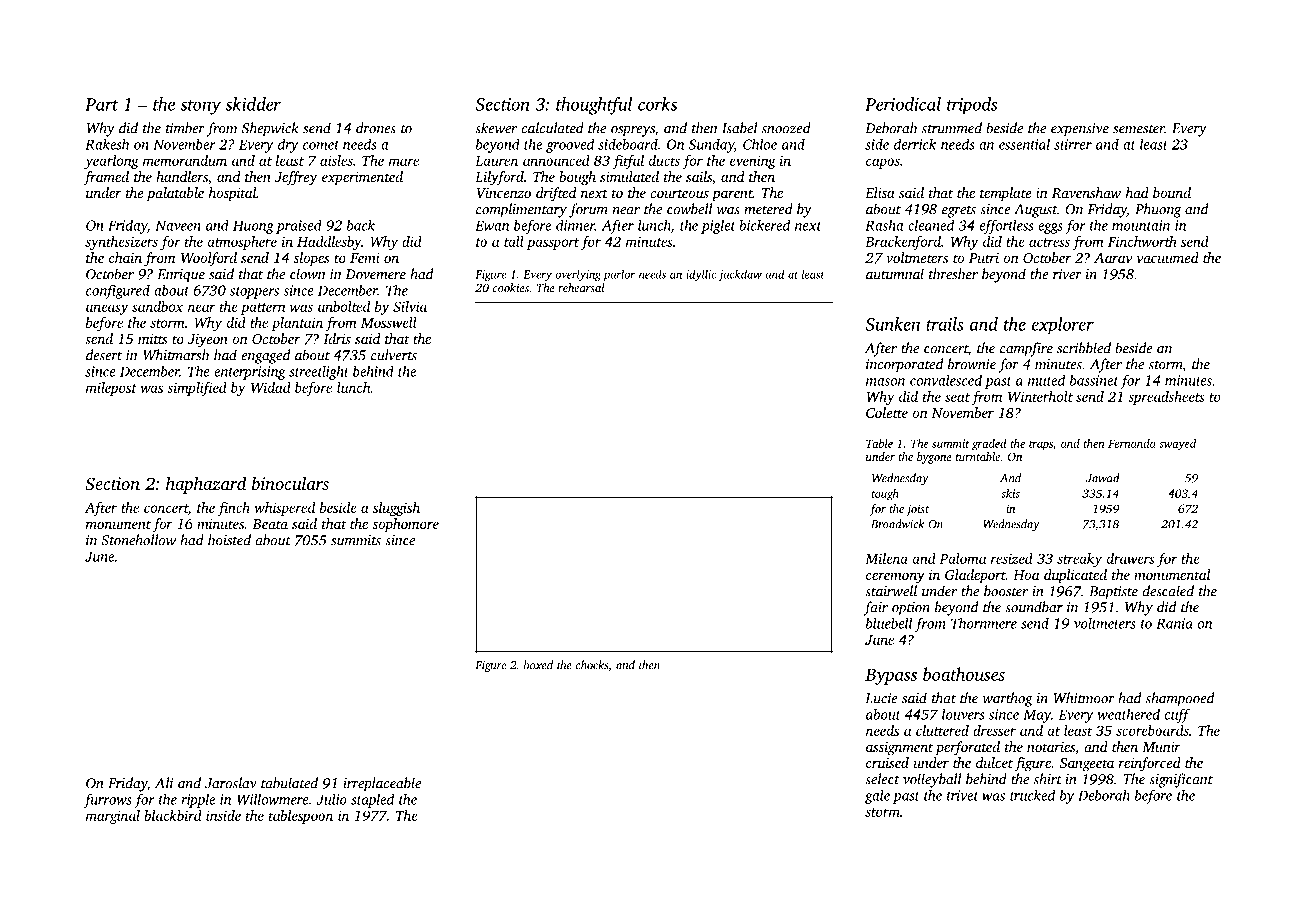 The height and width of the screenshot is (924, 1308). I want to click on semester, so click(1139, 129).
